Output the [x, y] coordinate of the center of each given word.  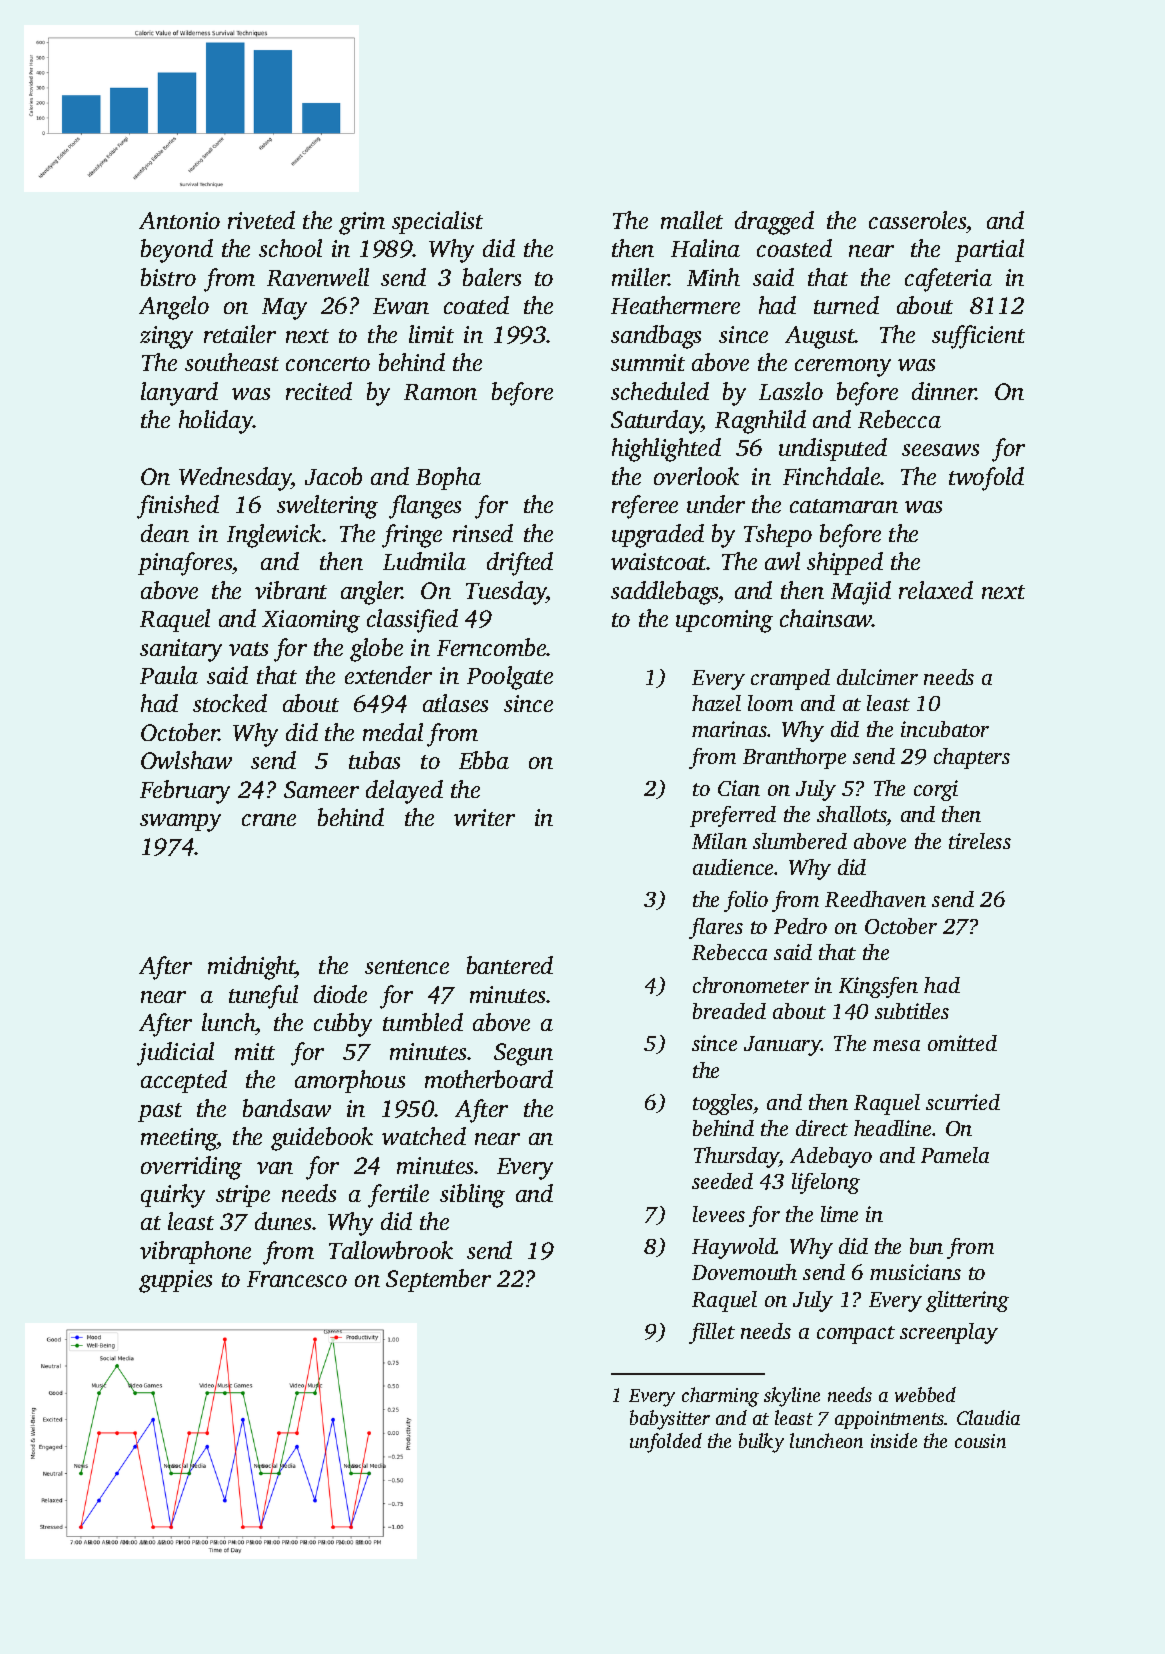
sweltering [327, 507]
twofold [986, 479]
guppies [175, 1281]
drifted [520, 564]
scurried [963, 1102]
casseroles [917, 220]
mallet [692, 220]
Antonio [179, 220]
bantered [510, 965]
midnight [252, 968]
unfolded [666, 1443]
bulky [761, 1443]
